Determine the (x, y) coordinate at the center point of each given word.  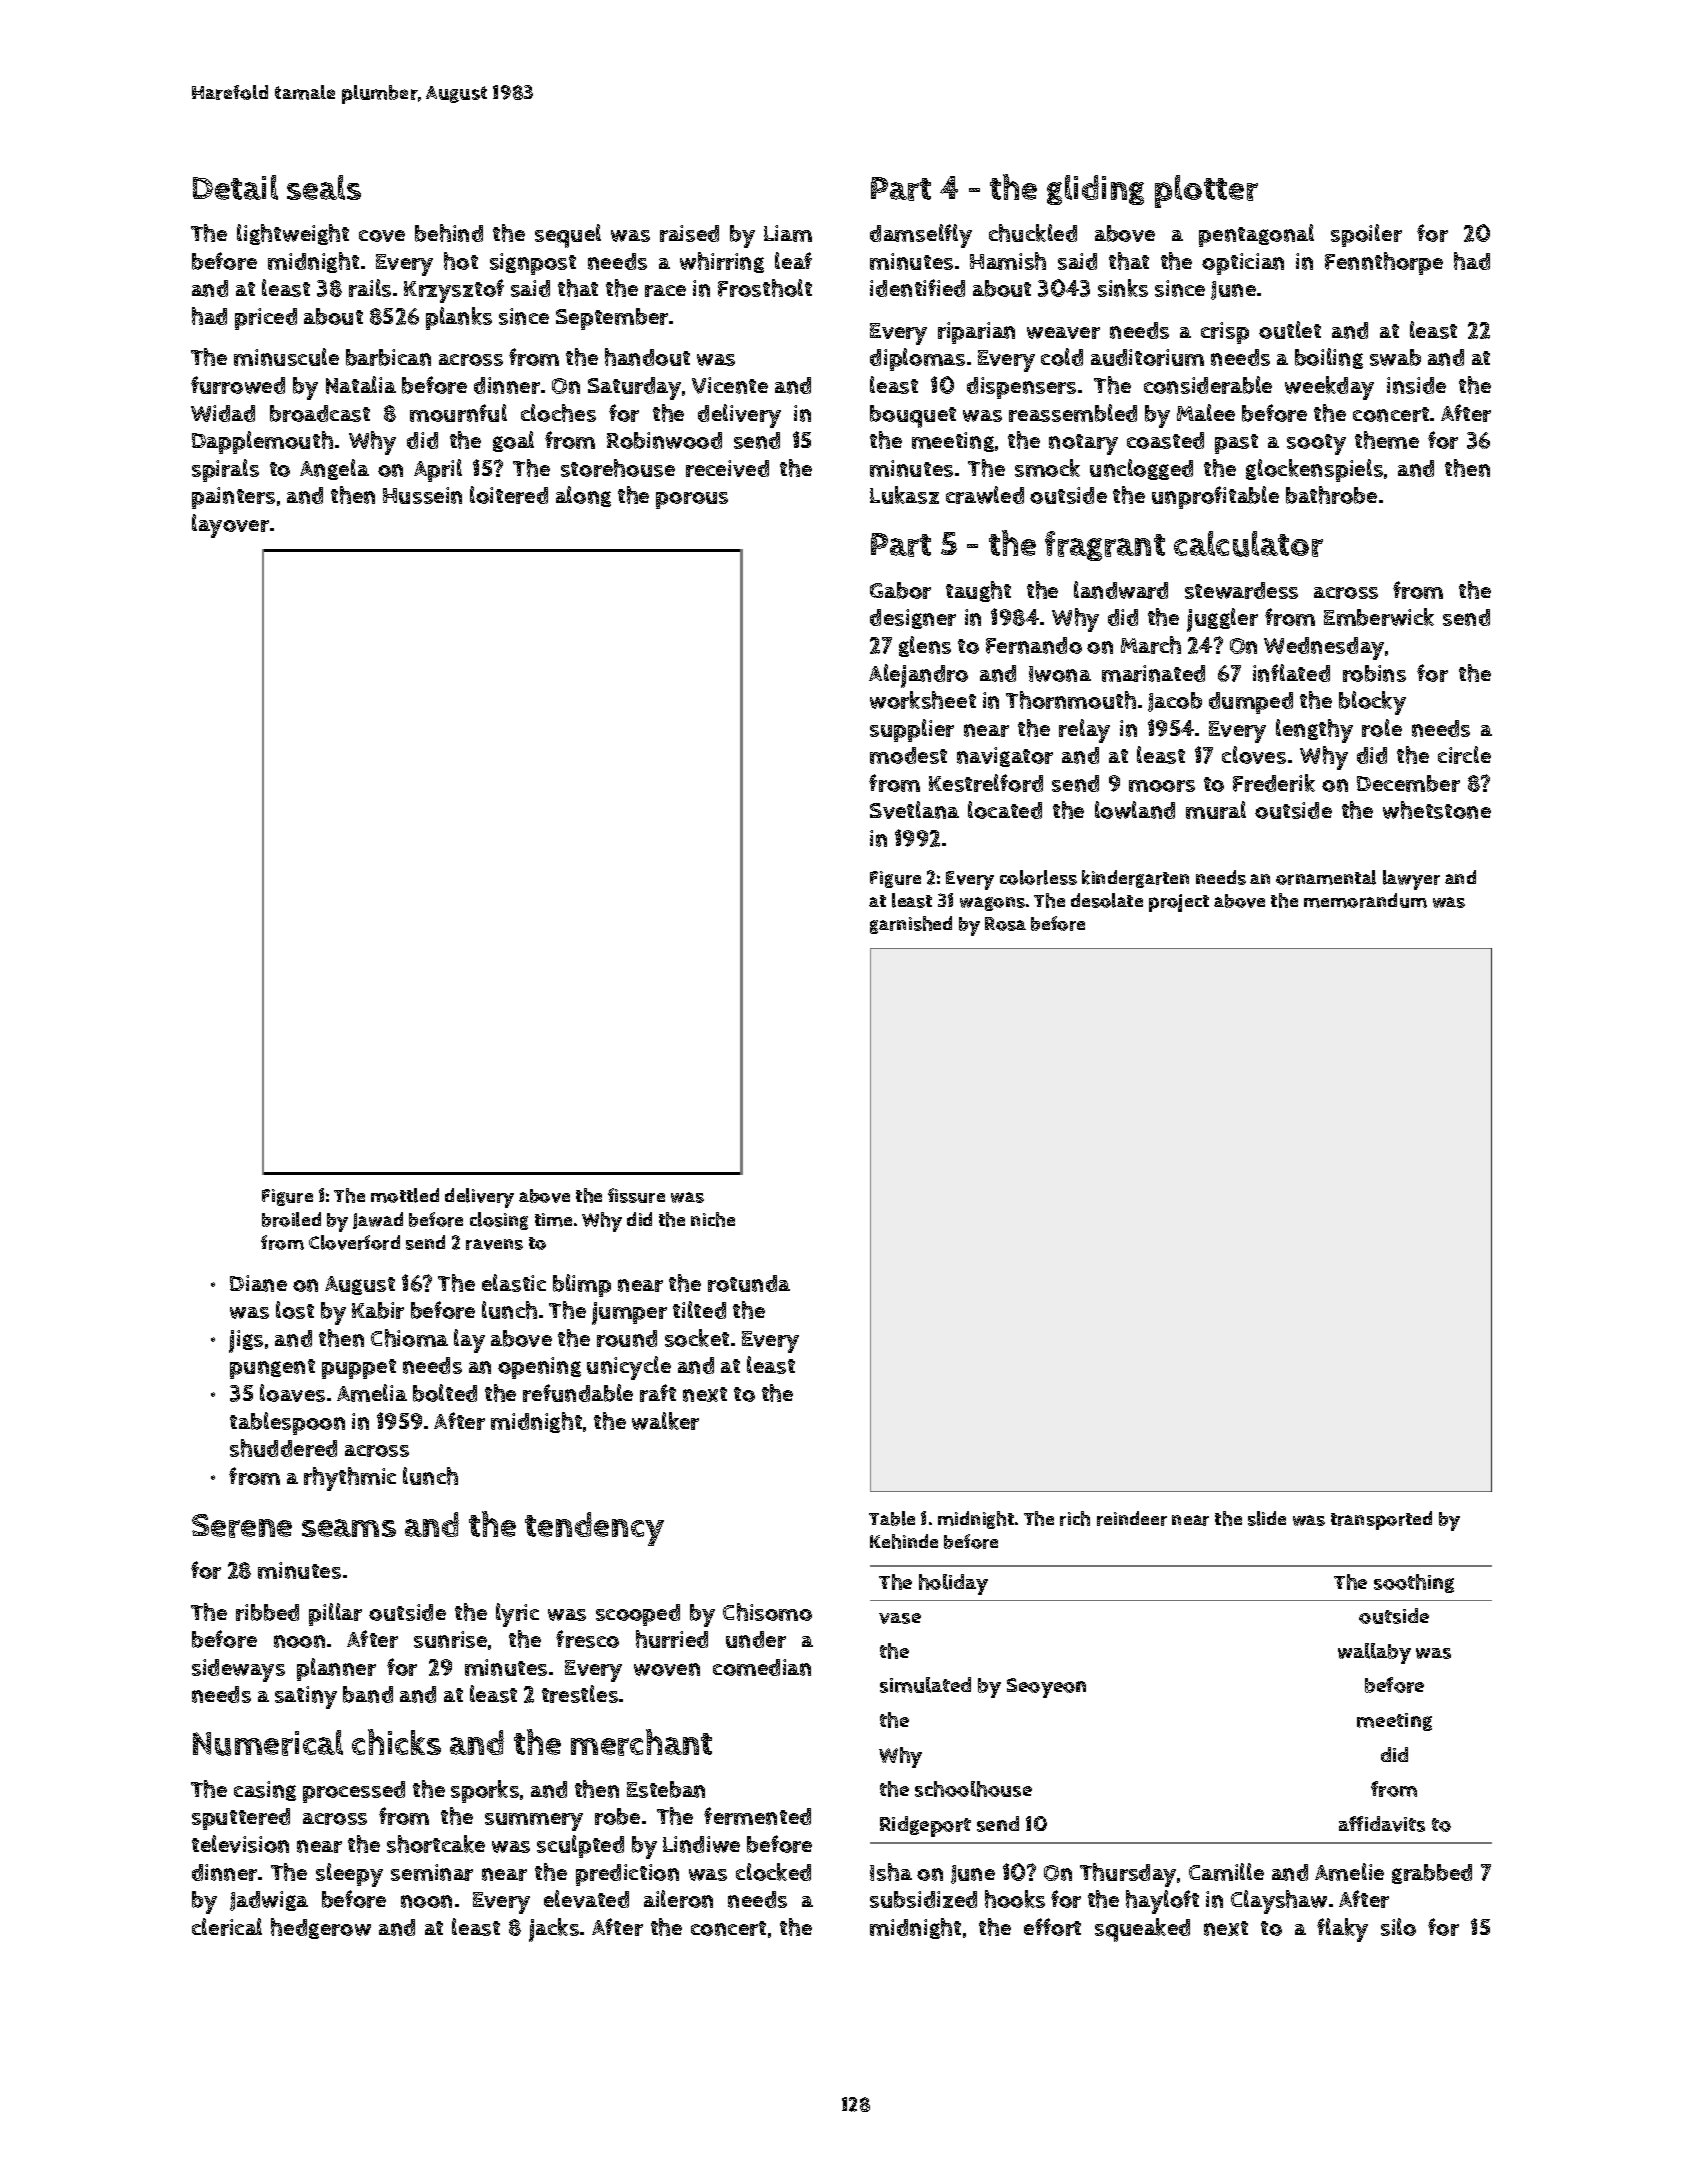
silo (1398, 1927)
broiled (291, 1219)
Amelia (372, 1393)
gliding (1095, 190)
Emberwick (1379, 617)
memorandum (1365, 900)
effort (1052, 1927)
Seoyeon (1046, 1688)
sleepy (349, 1875)
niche (713, 1219)
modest (908, 755)
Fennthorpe (1384, 263)
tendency (594, 1529)
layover (230, 526)
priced (266, 319)
